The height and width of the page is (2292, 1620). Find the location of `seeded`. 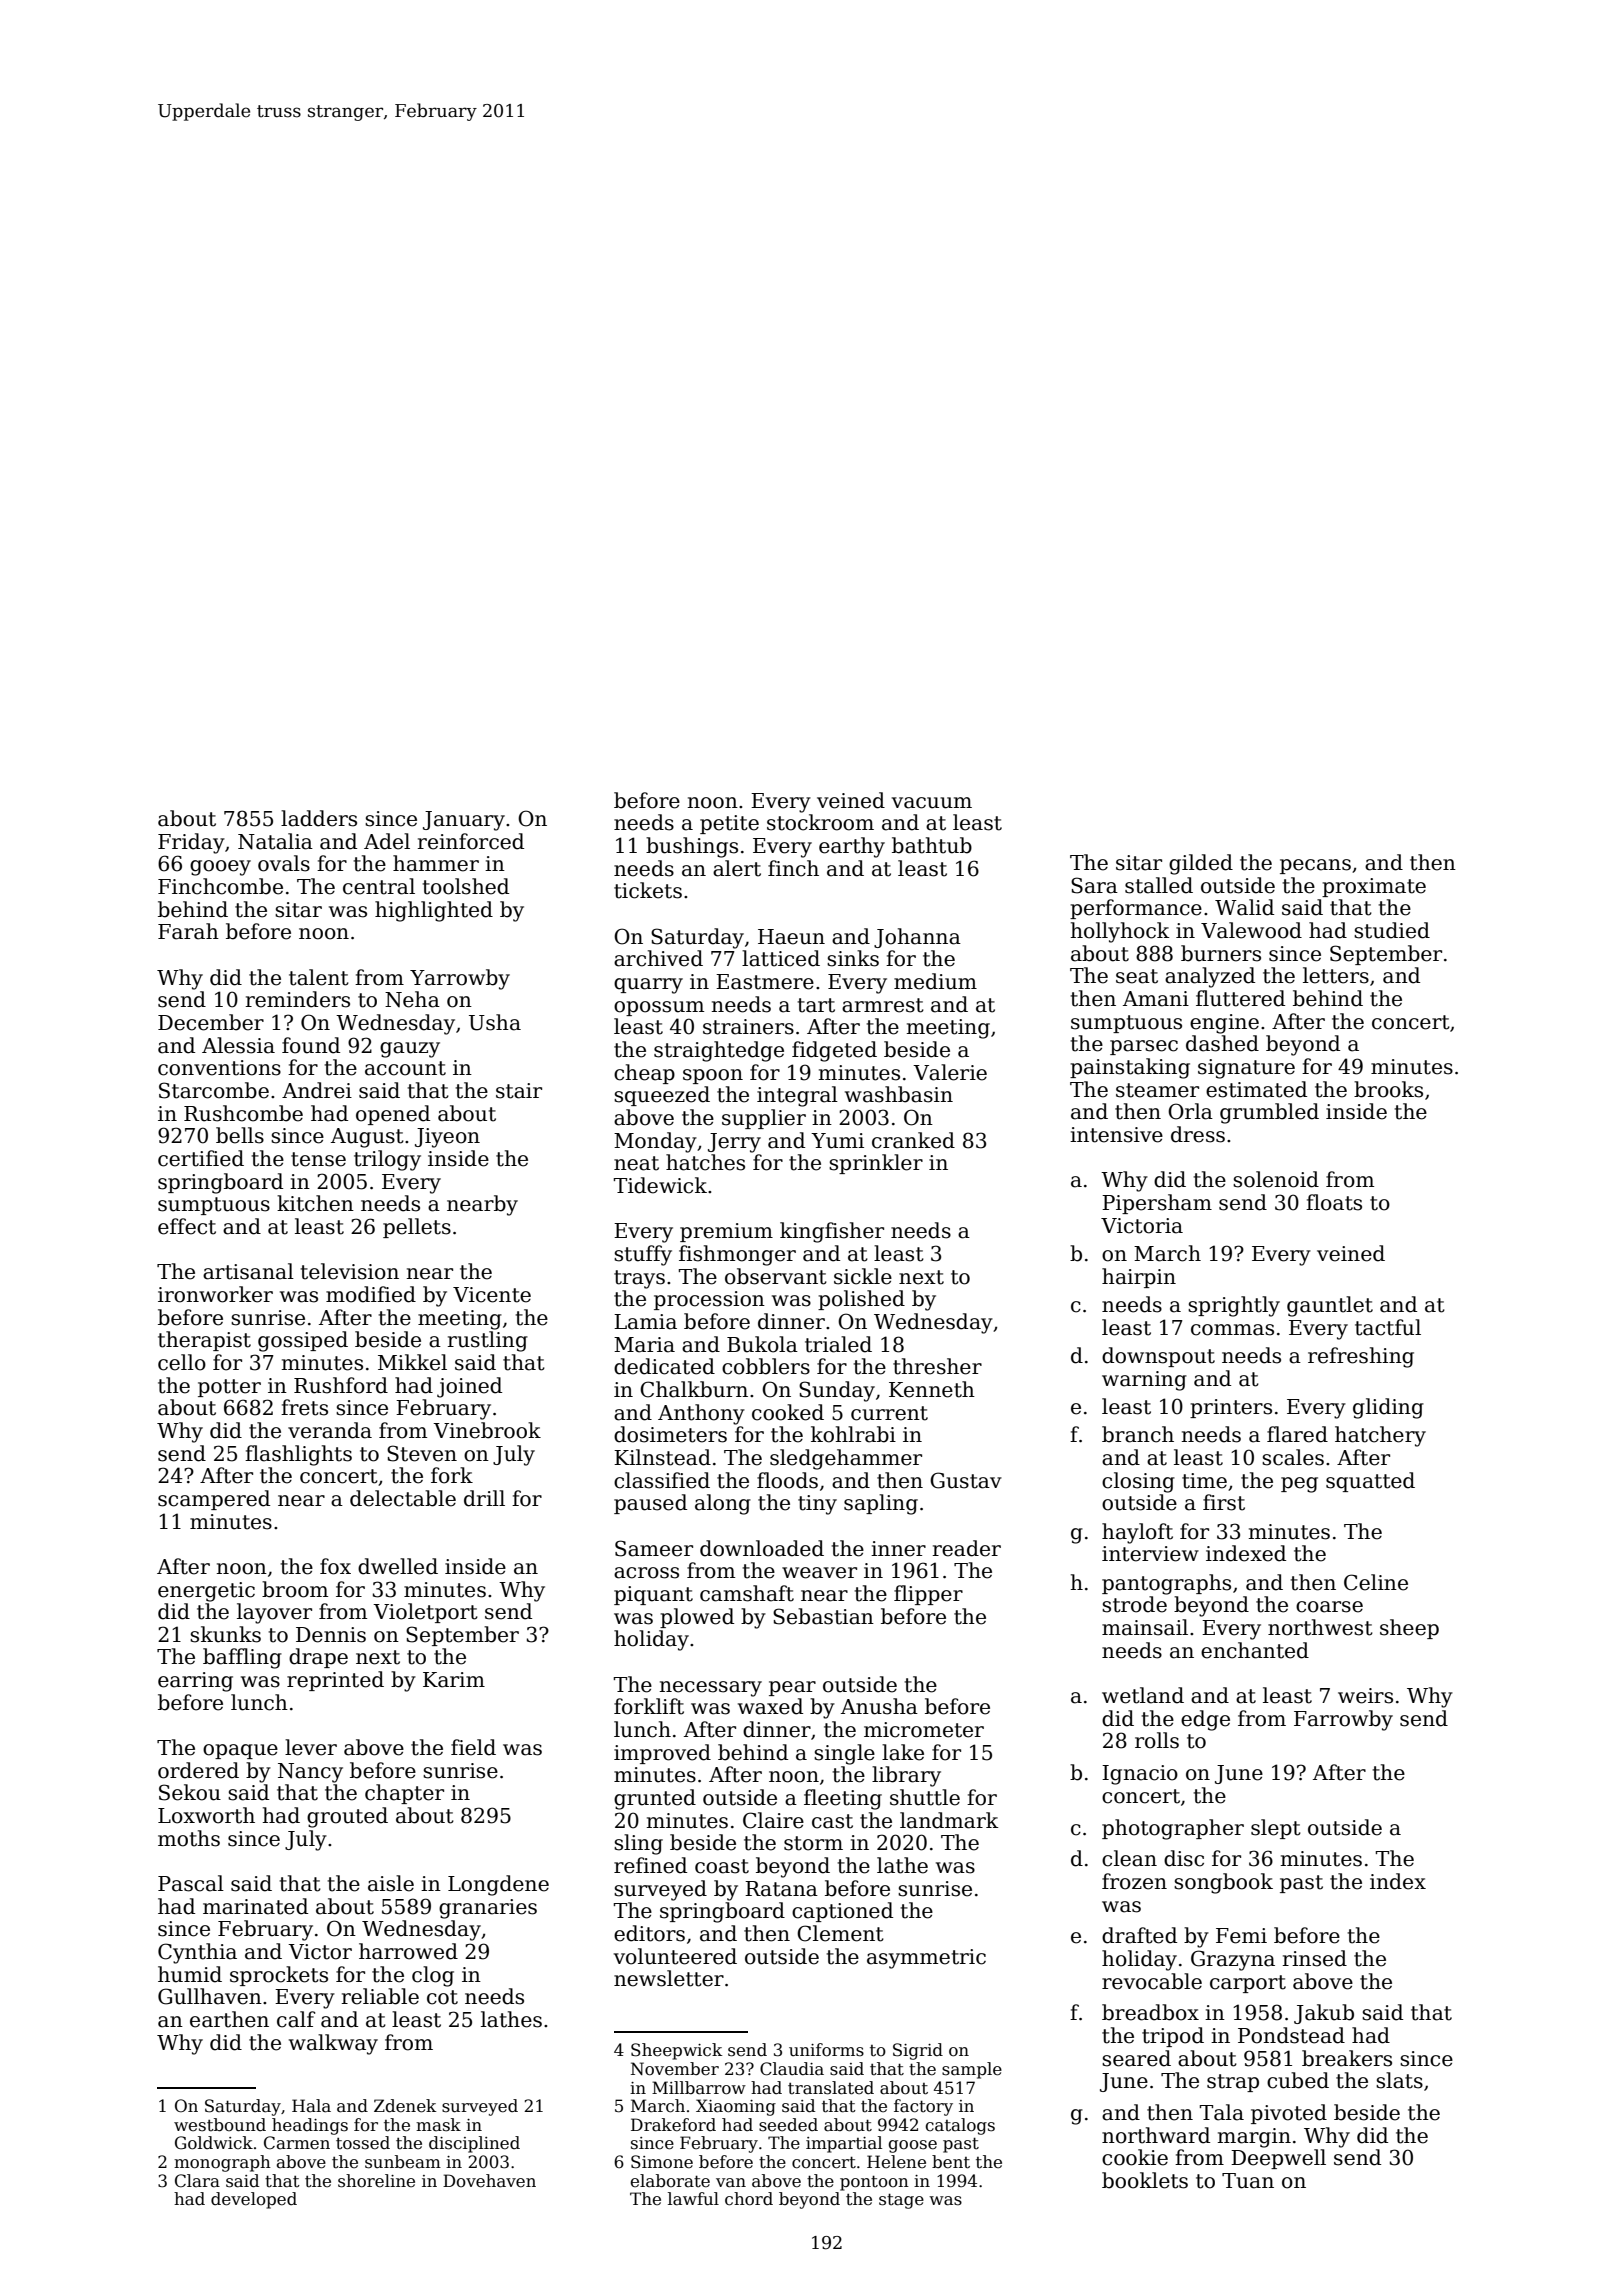

seeded is located at coordinates (788, 2125).
